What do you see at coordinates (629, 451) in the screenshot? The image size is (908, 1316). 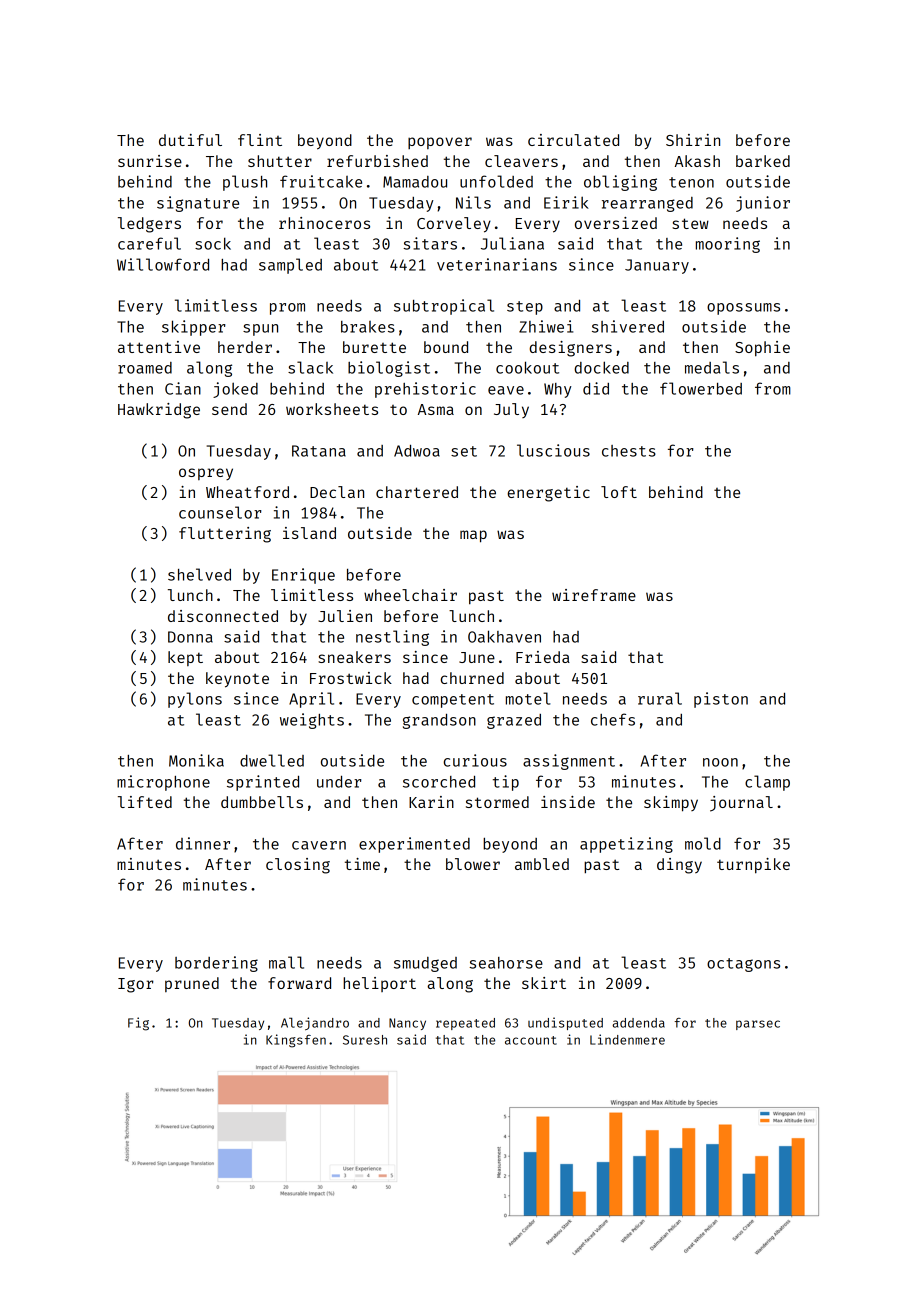 I see `chests` at bounding box center [629, 451].
